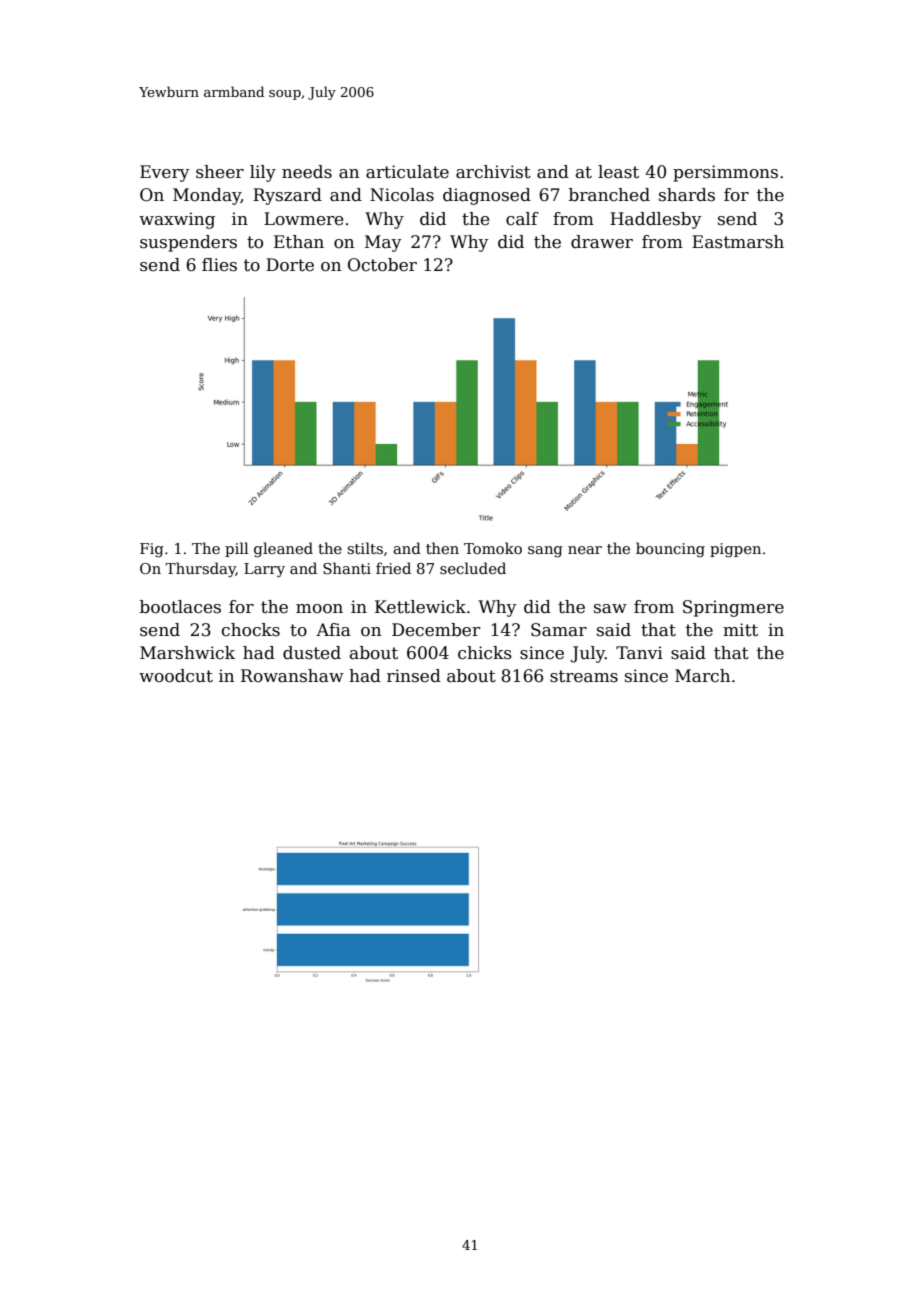 This image has width=924, height=1311. Describe the element at coordinates (559, 630) in the image. I see `Samar` at that location.
